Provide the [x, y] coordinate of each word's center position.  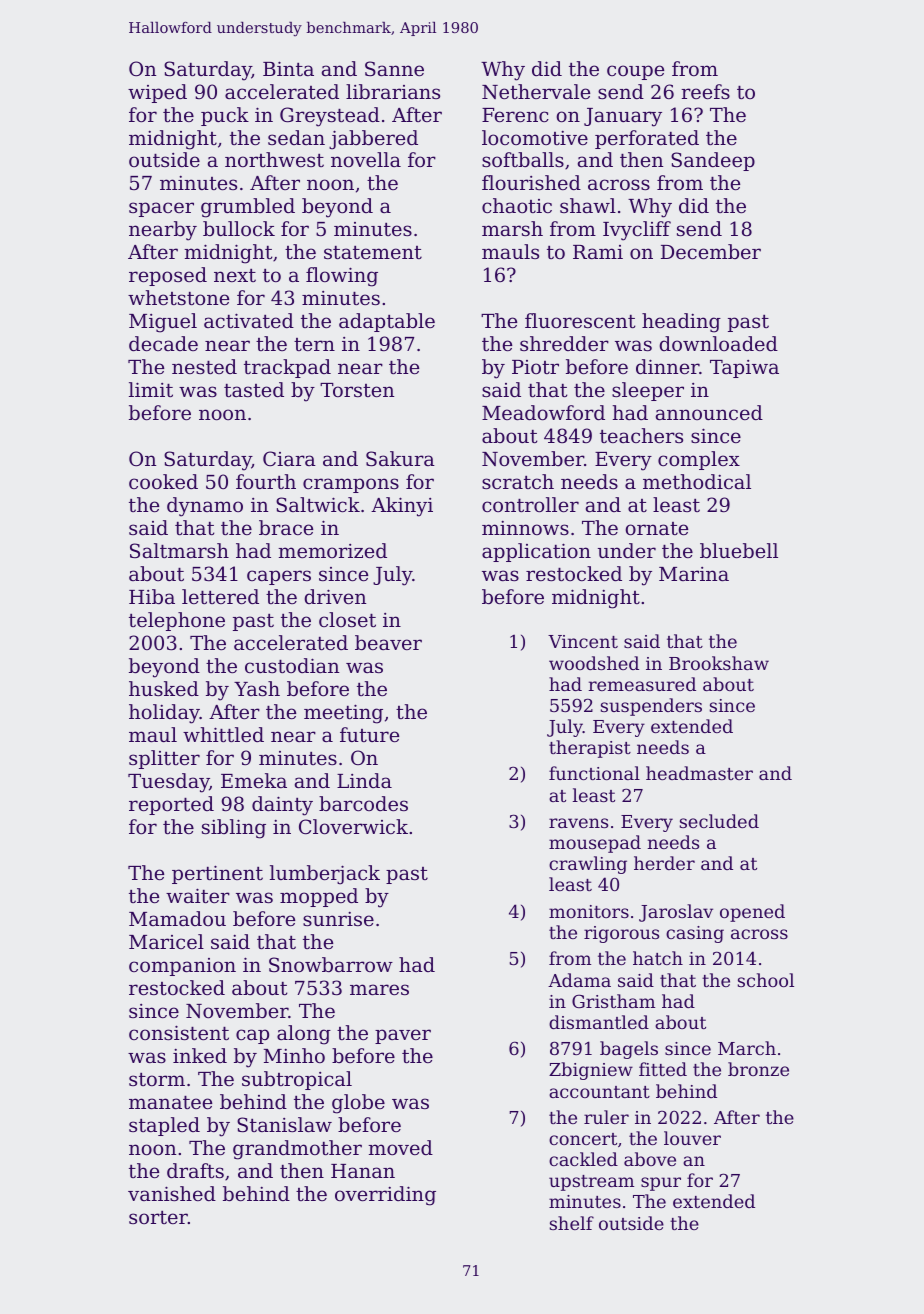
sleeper [648, 391]
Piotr [535, 367]
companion [182, 967]
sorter [158, 1217]
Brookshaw [719, 663]
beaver [388, 642]
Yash [257, 688]
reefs [705, 91]
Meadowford [543, 412]
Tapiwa [744, 369]
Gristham [613, 1001]
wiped [157, 93]
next [235, 275]
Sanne [394, 69]
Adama [579, 980]
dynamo [205, 507]
